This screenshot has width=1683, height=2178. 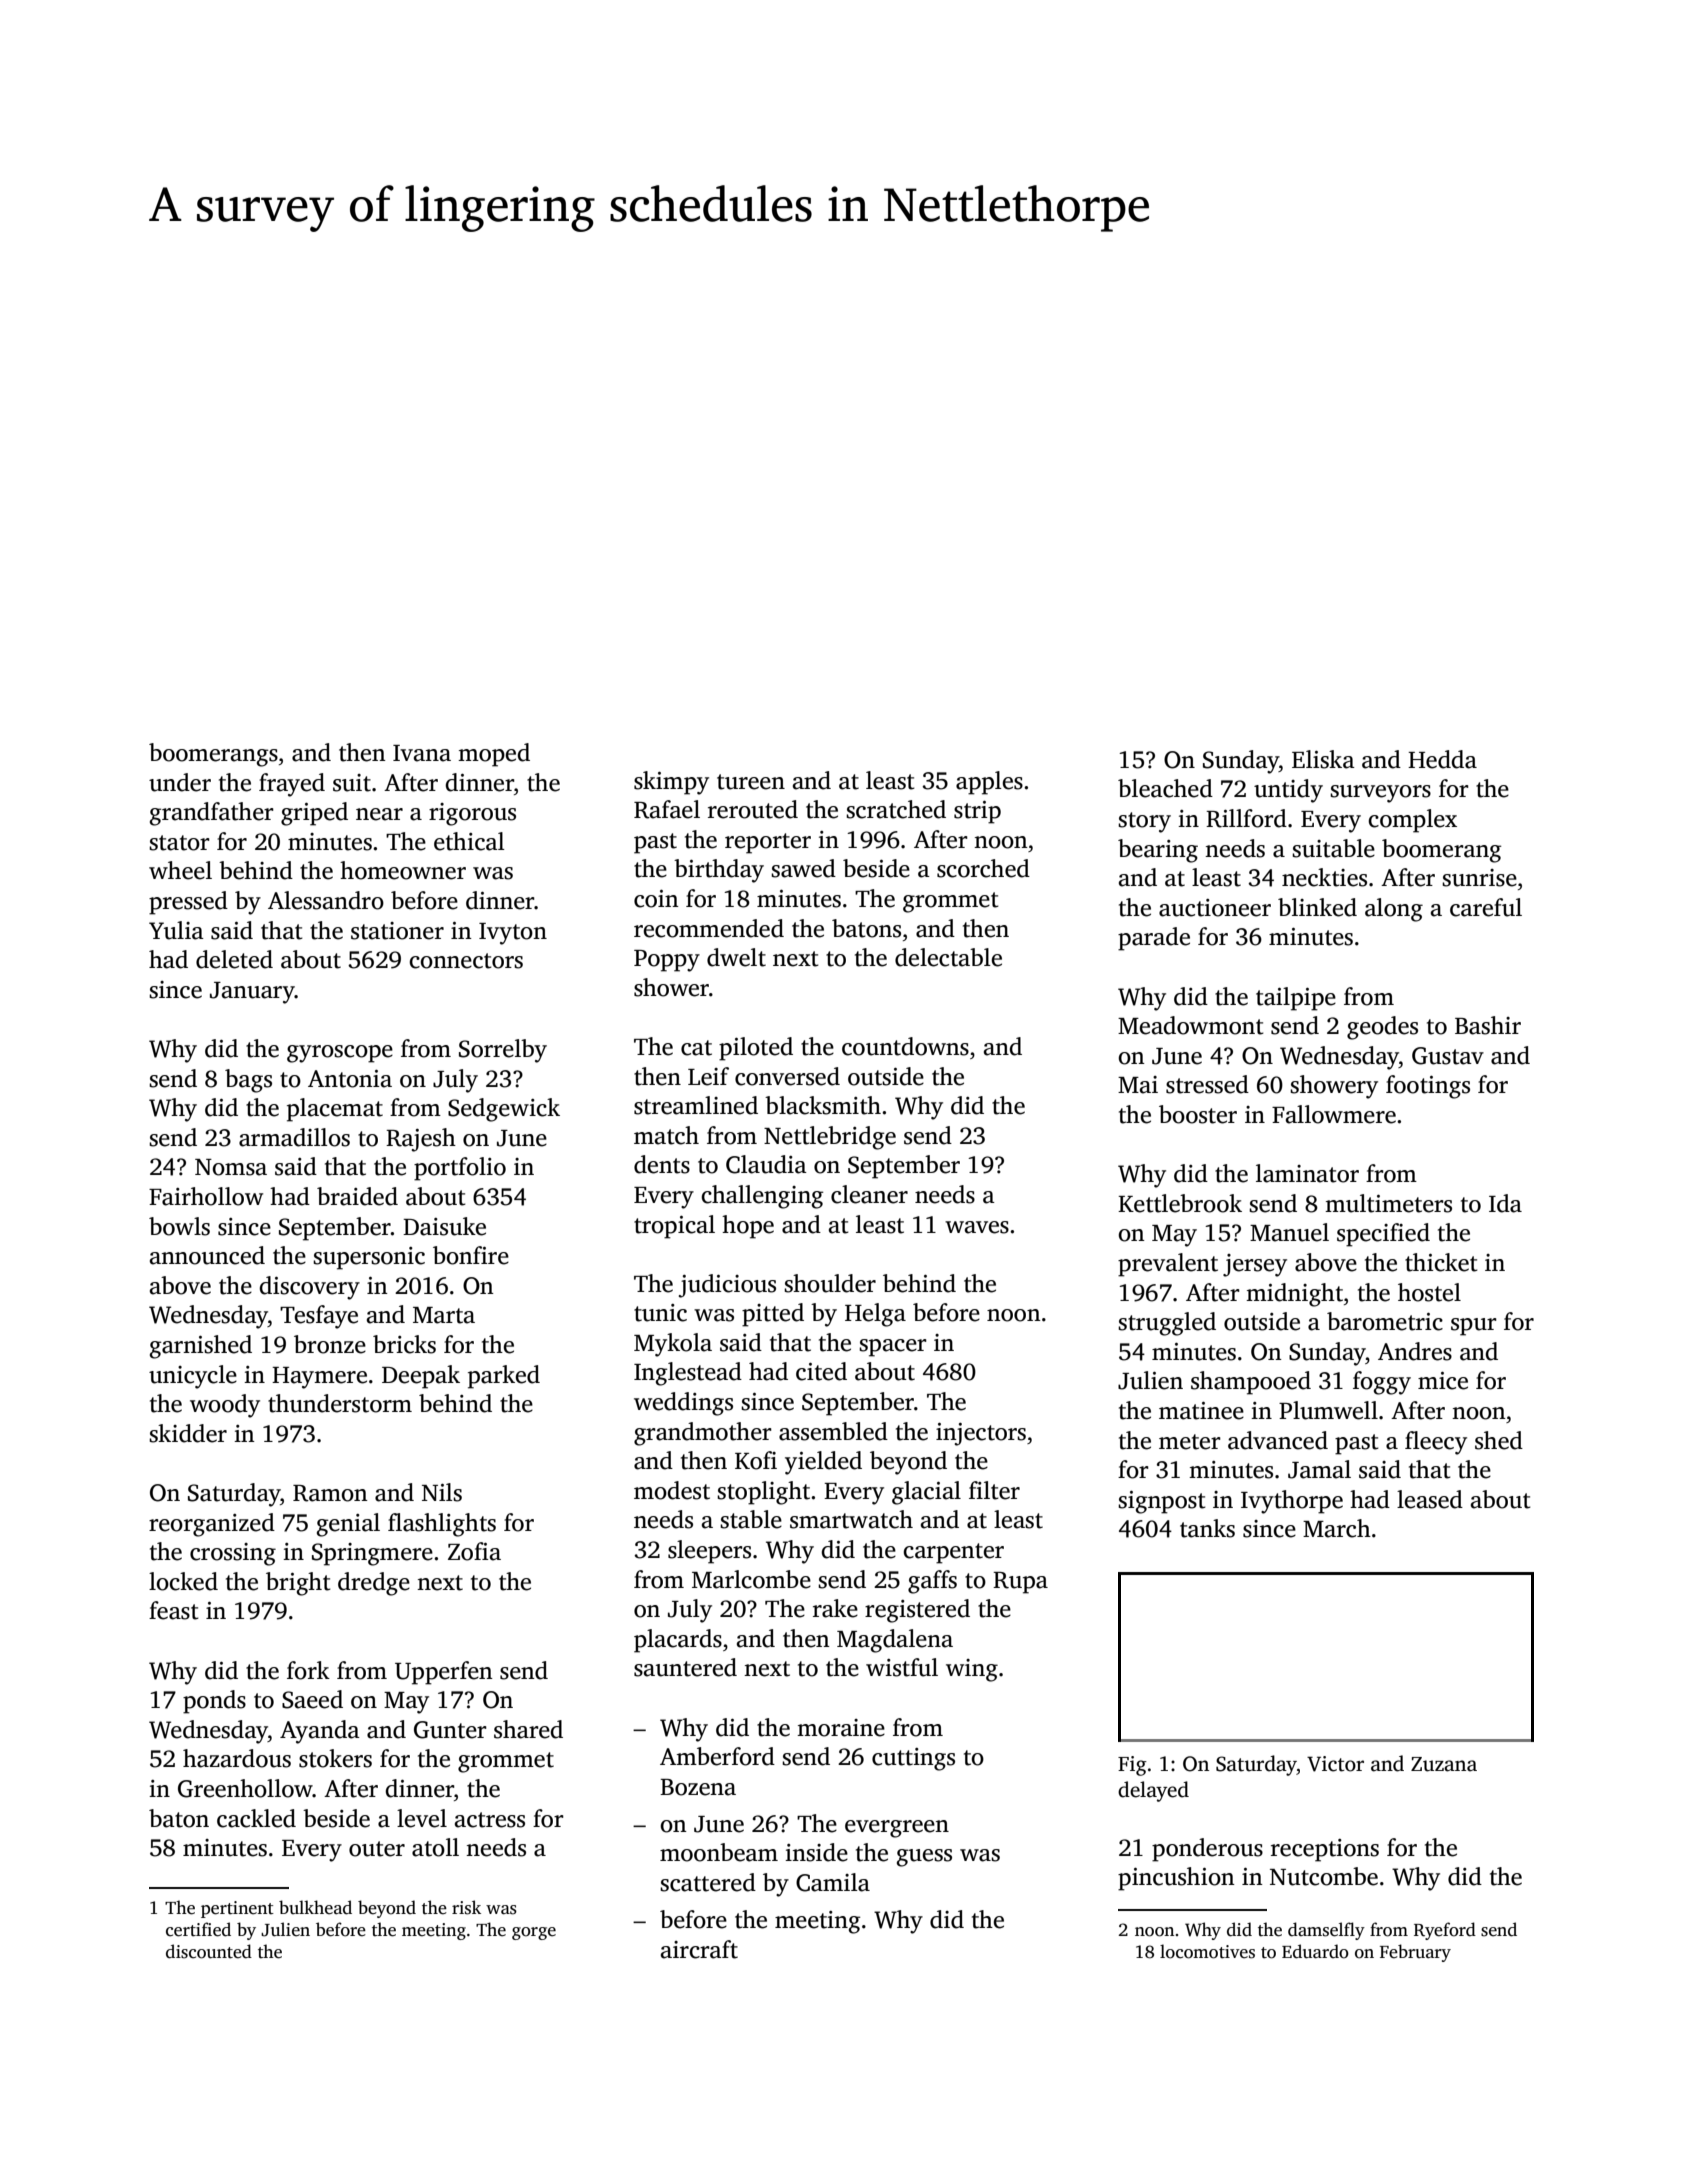 I want to click on Fig, so click(x=1132, y=1766).
